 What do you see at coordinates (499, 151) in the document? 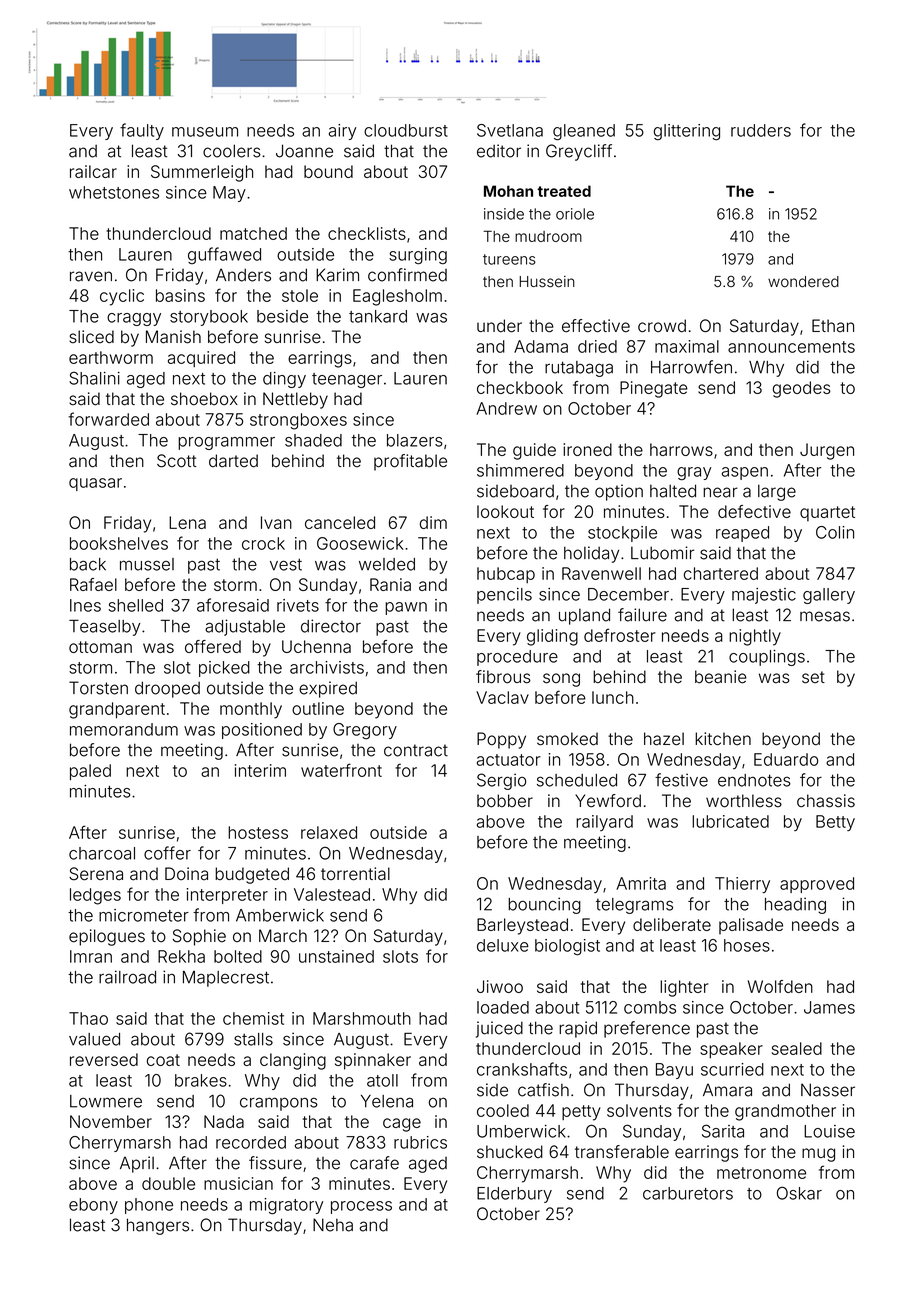
I see `editor` at bounding box center [499, 151].
